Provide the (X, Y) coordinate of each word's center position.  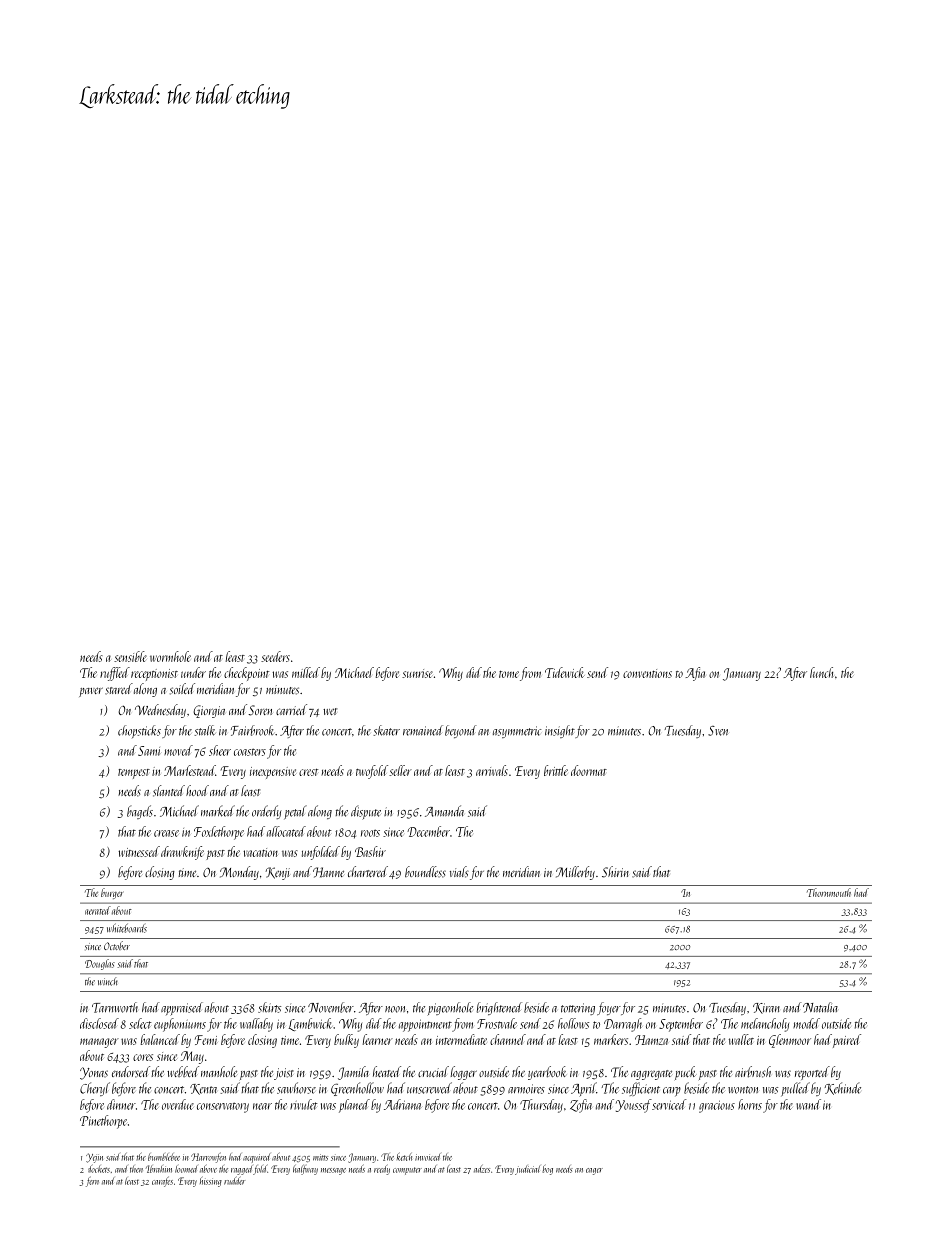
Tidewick (565, 672)
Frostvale (497, 1023)
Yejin (94, 1158)
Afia (695, 674)
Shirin (615, 872)
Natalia (820, 1007)
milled (306, 672)
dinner (121, 1104)
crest (308, 772)
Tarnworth (115, 1007)
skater (386, 730)
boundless (425, 872)
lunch (822, 672)
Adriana (402, 1104)
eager (594, 1171)
